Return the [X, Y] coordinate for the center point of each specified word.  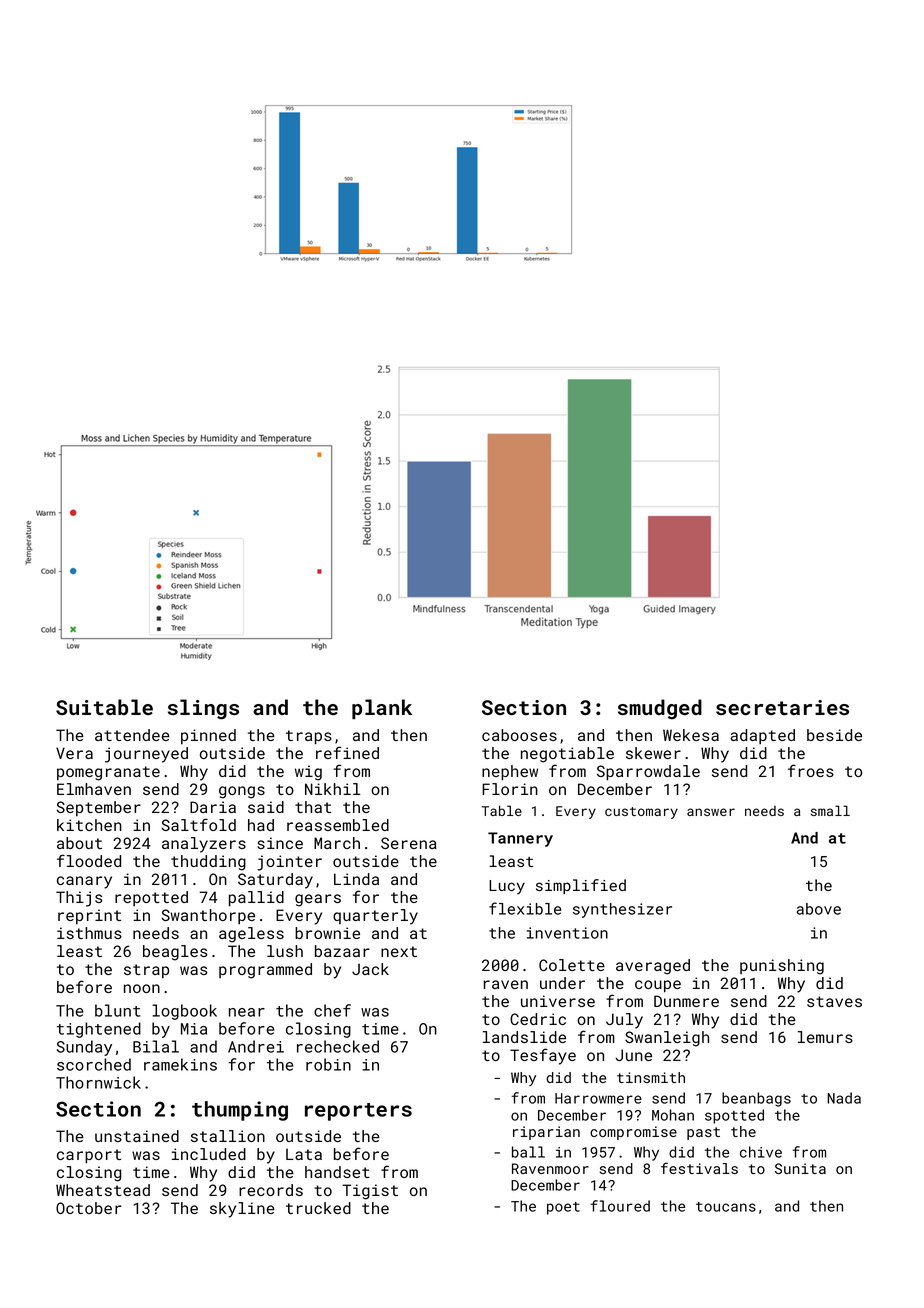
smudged [660, 709]
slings [203, 709]
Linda [356, 879]
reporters [358, 1112]
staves [834, 1001]
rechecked [338, 1046]
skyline [242, 1210]
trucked [318, 1208]
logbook [184, 1012]
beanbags [756, 1099]
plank [382, 709]
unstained [137, 1136]
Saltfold [199, 824]
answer [711, 812]
